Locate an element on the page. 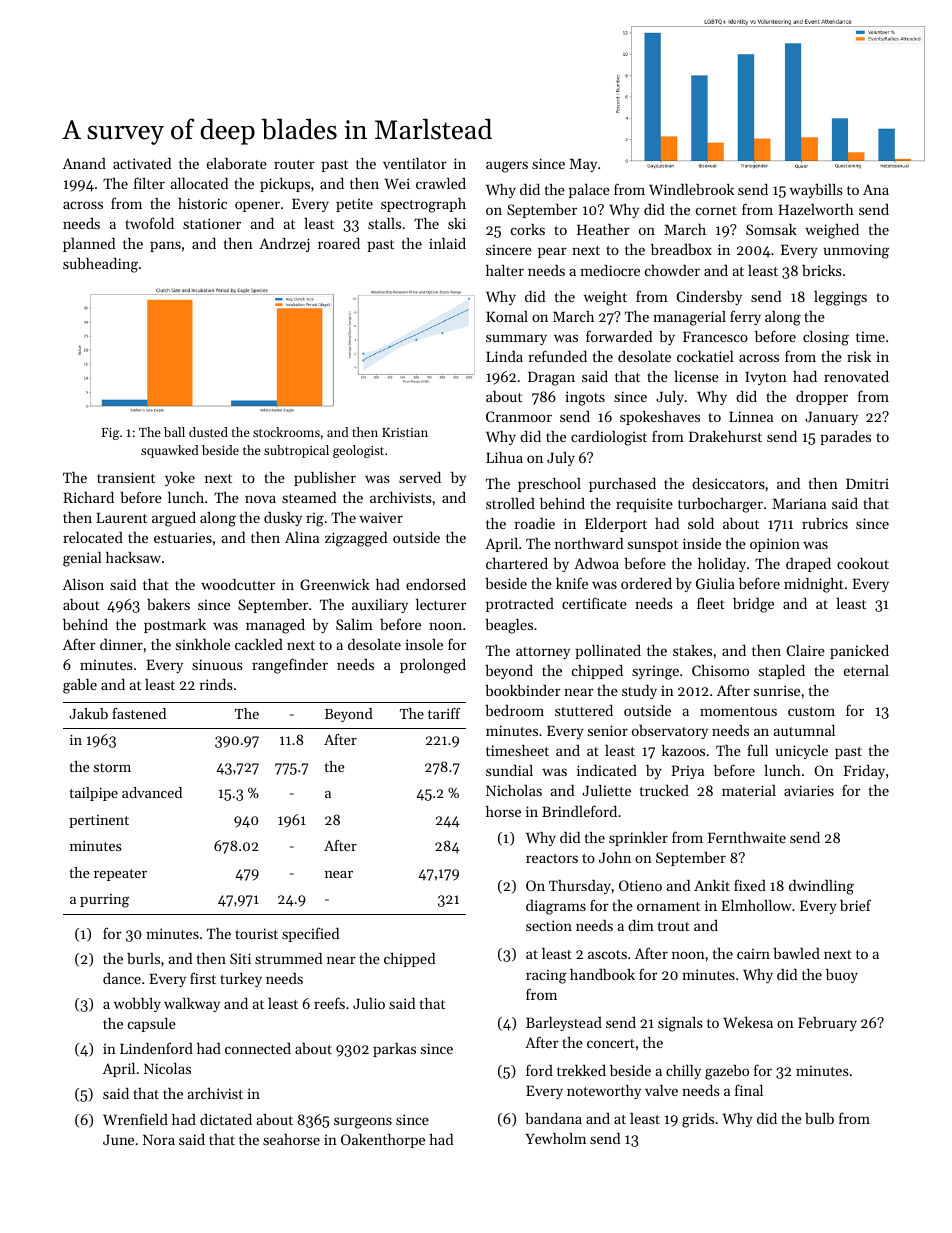 This document has width=952, height=1233. Nora is located at coordinates (159, 1139).
